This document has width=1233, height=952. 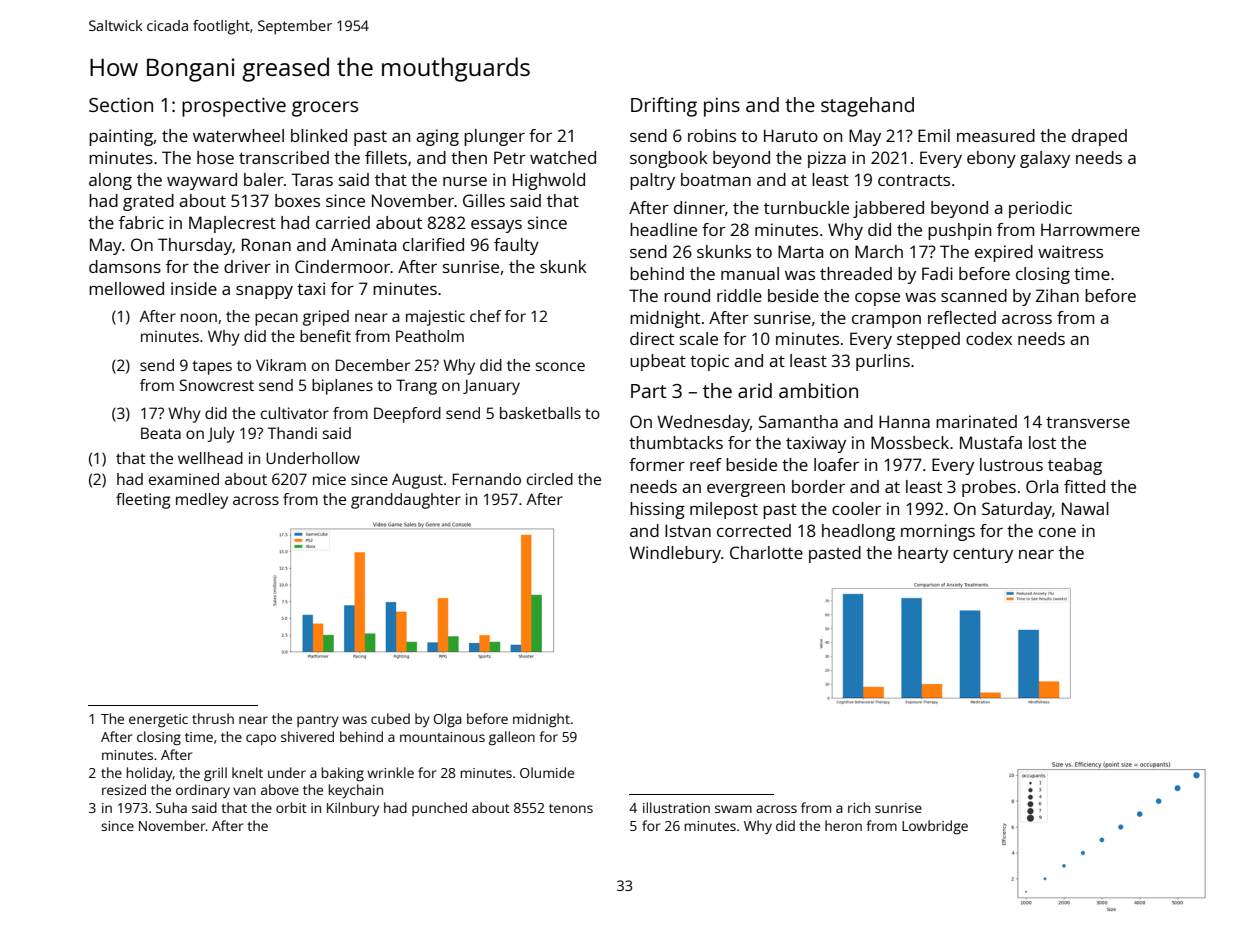 What do you see at coordinates (867, 107) in the document?
I see `stagehand` at bounding box center [867, 107].
